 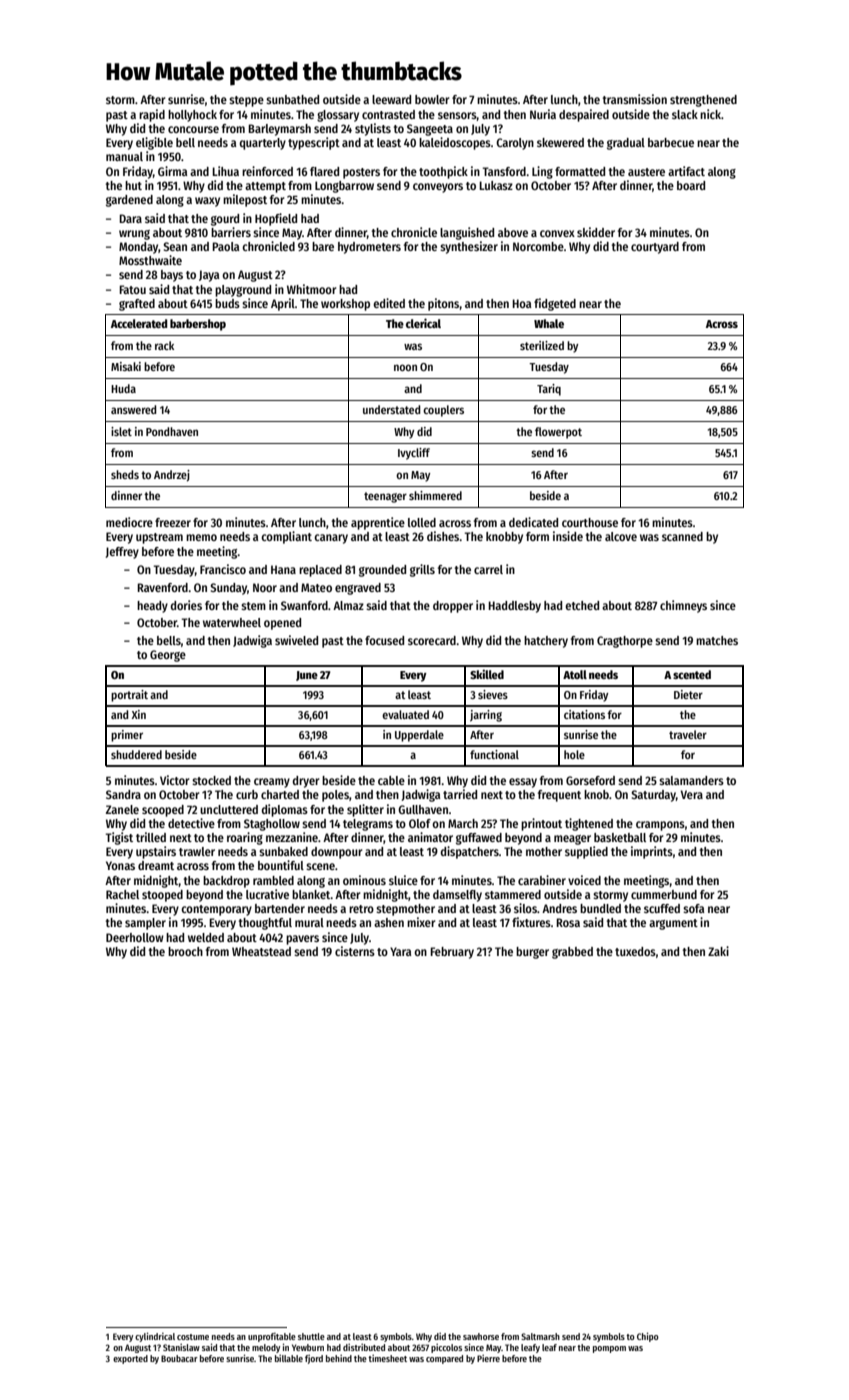 What do you see at coordinates (400, 951) in the screenshot?
I see `Yara` at bounding box center [400, 951].
